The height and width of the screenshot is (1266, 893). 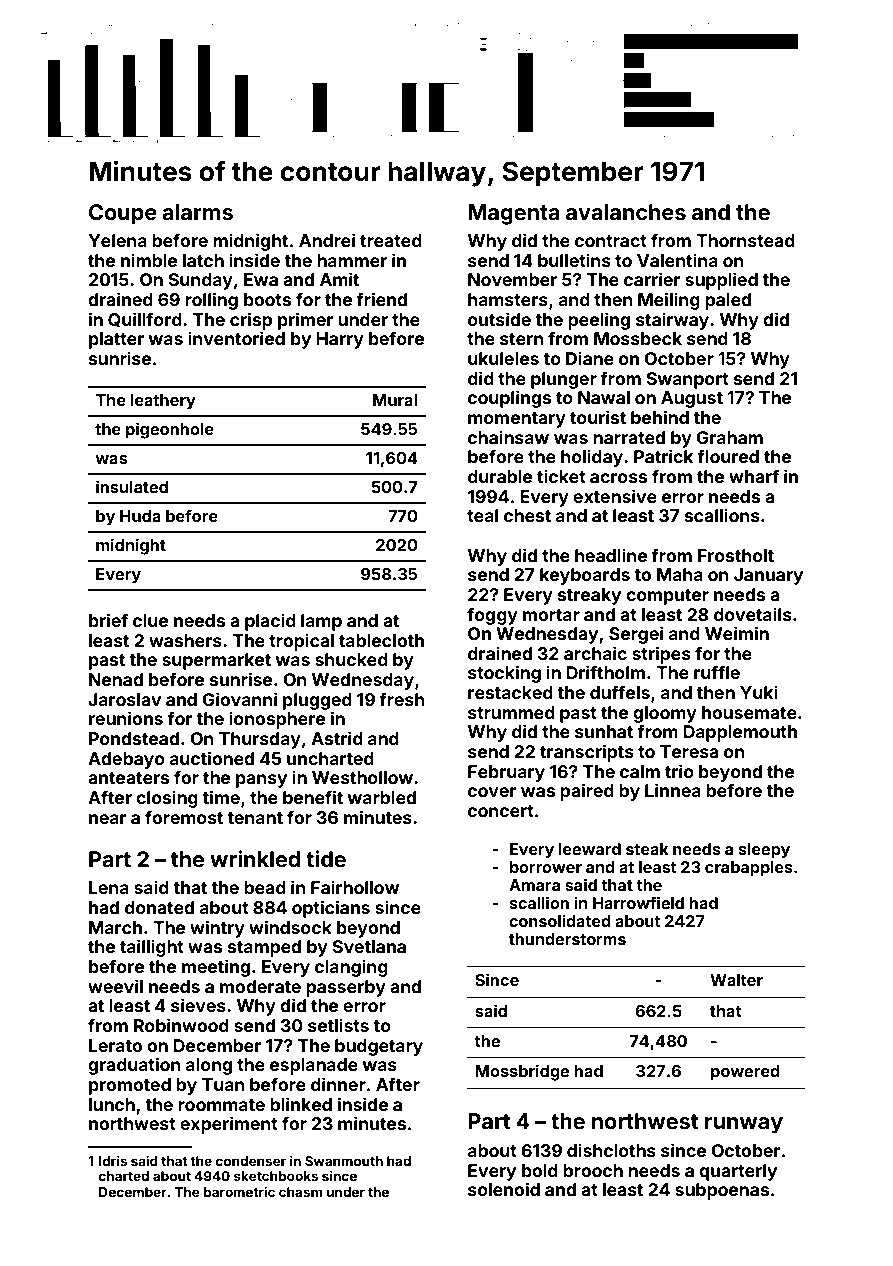 I want to click on teal, so click(x=482, y=515).
